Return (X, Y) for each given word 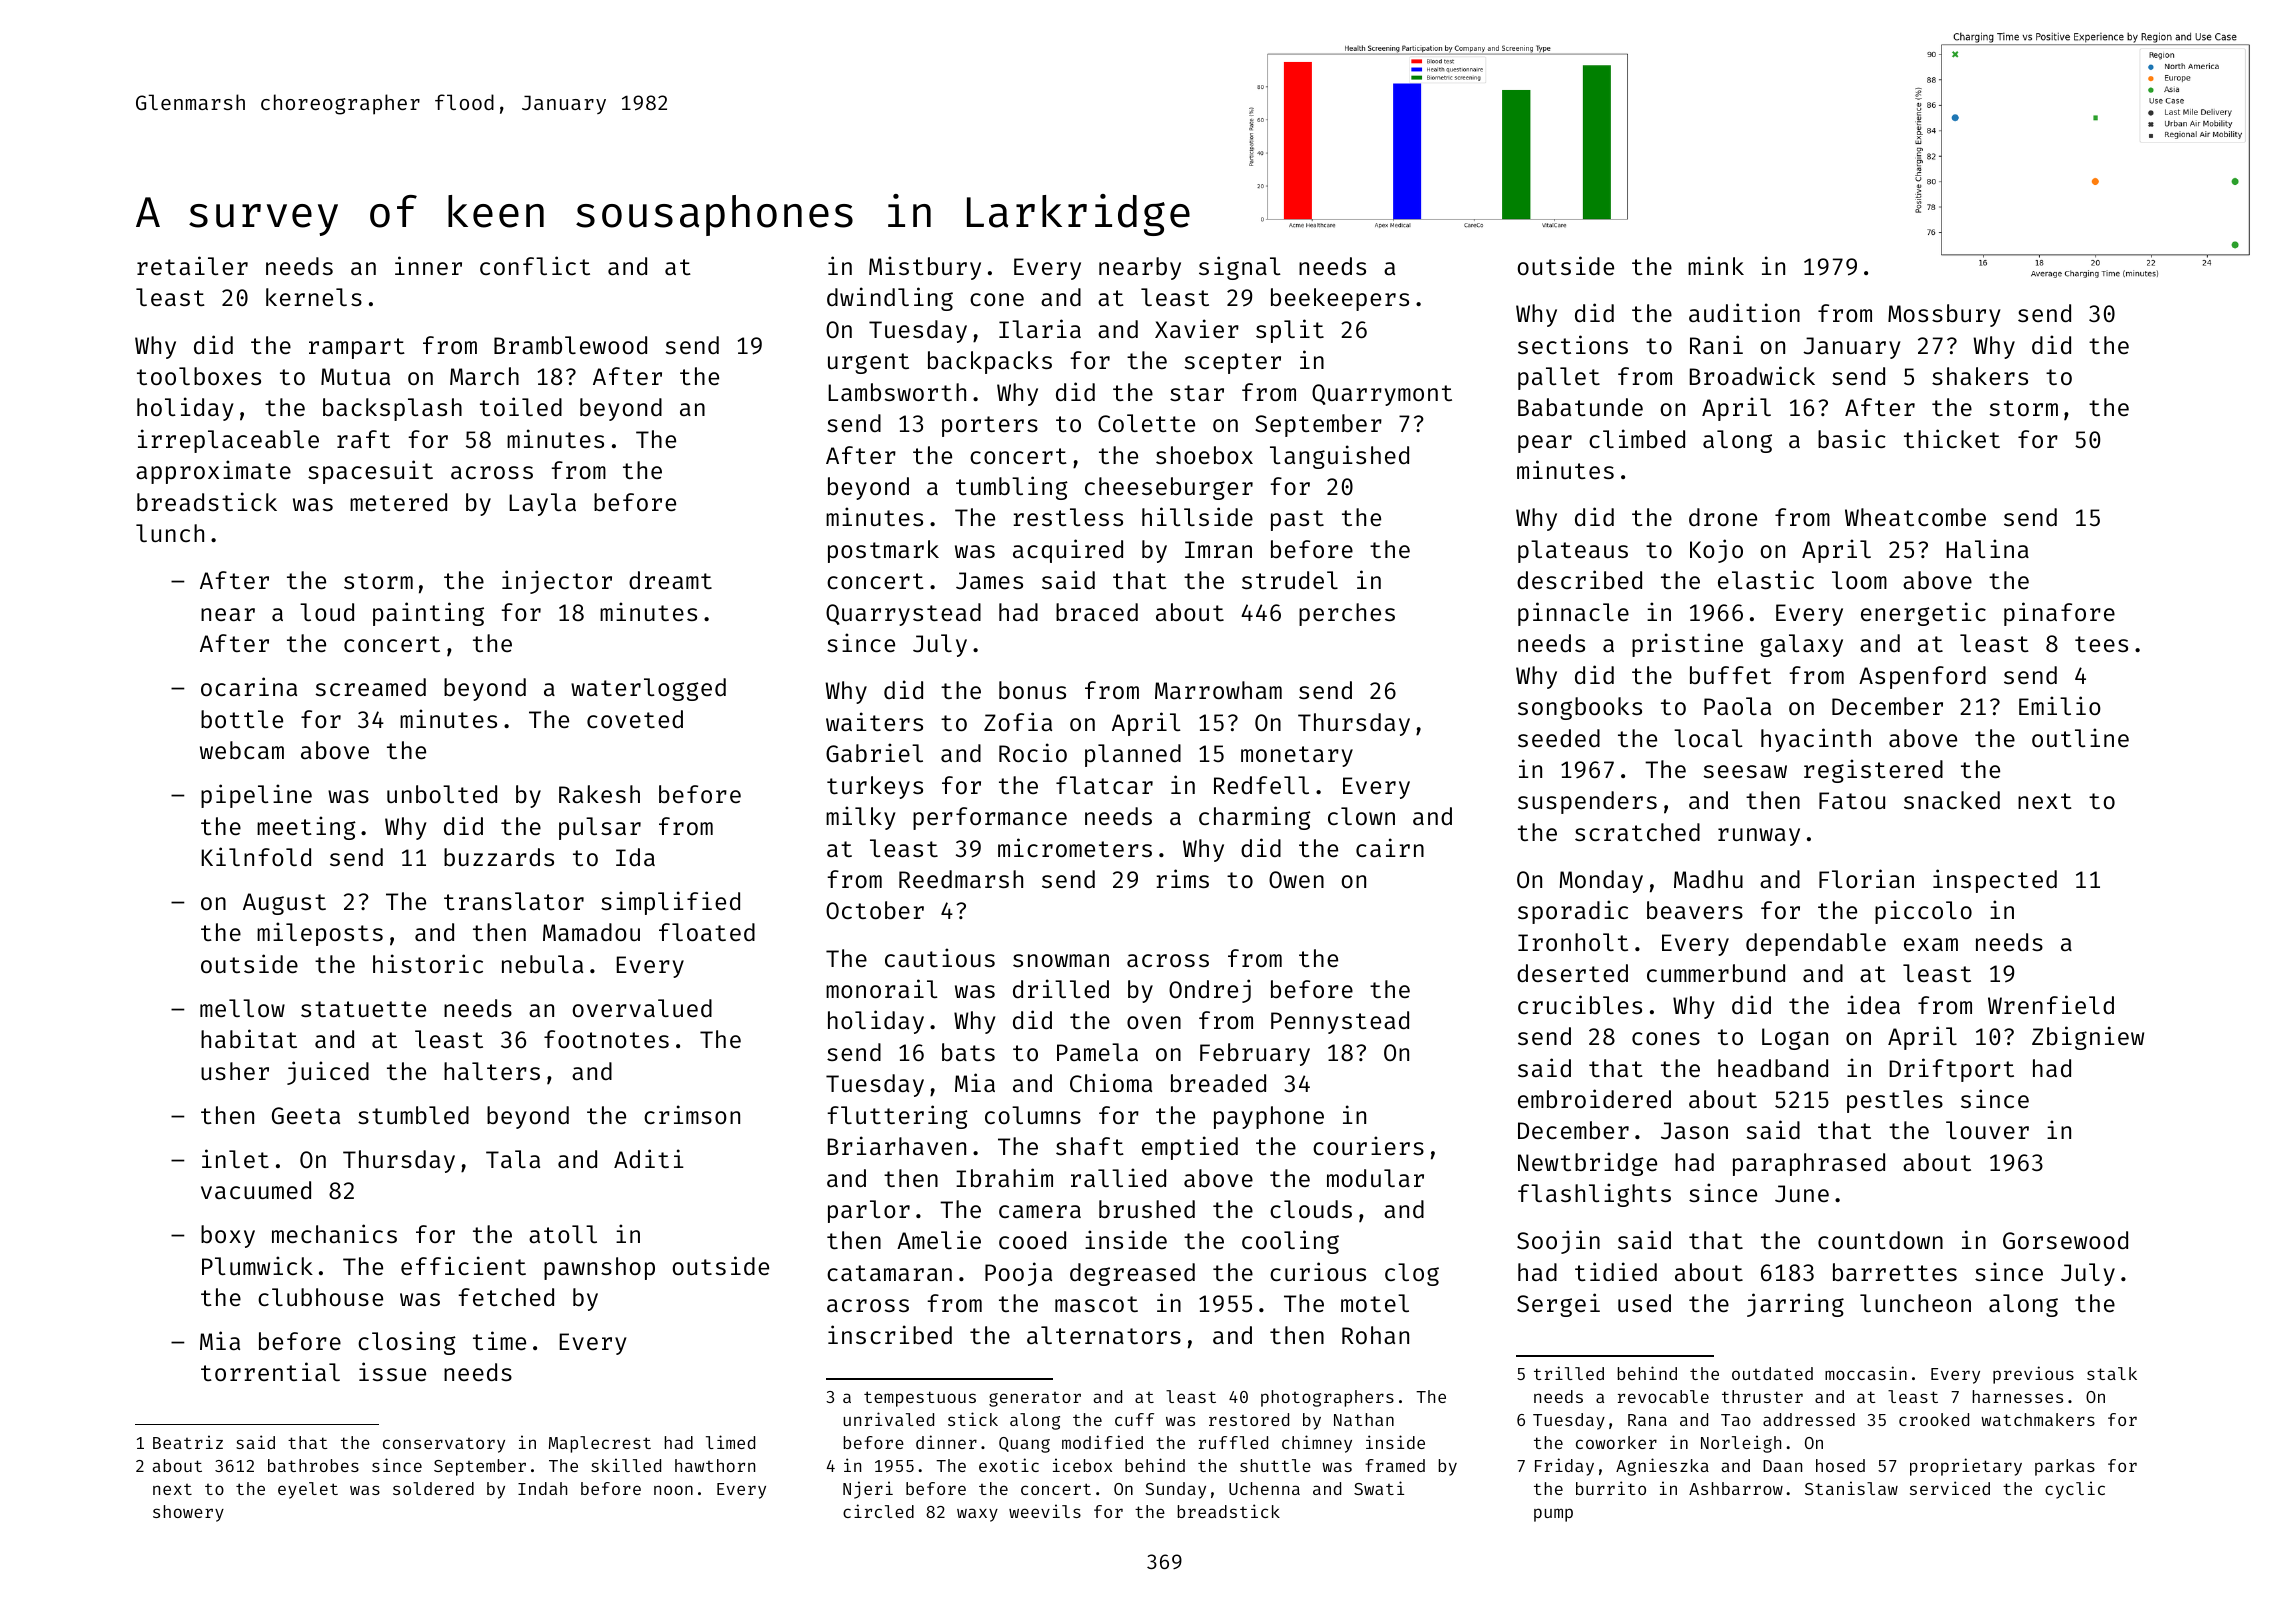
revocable (1663, 1396)
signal (1240, 268)
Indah (542, 1488)
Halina (1987, 548)
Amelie (939, 1239)
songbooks (1580, 708)
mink (1716, 265)
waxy (977, 1515)
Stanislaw (1851, 1488)
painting (428, 614)
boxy (228, 1236)
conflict (535, 265)
